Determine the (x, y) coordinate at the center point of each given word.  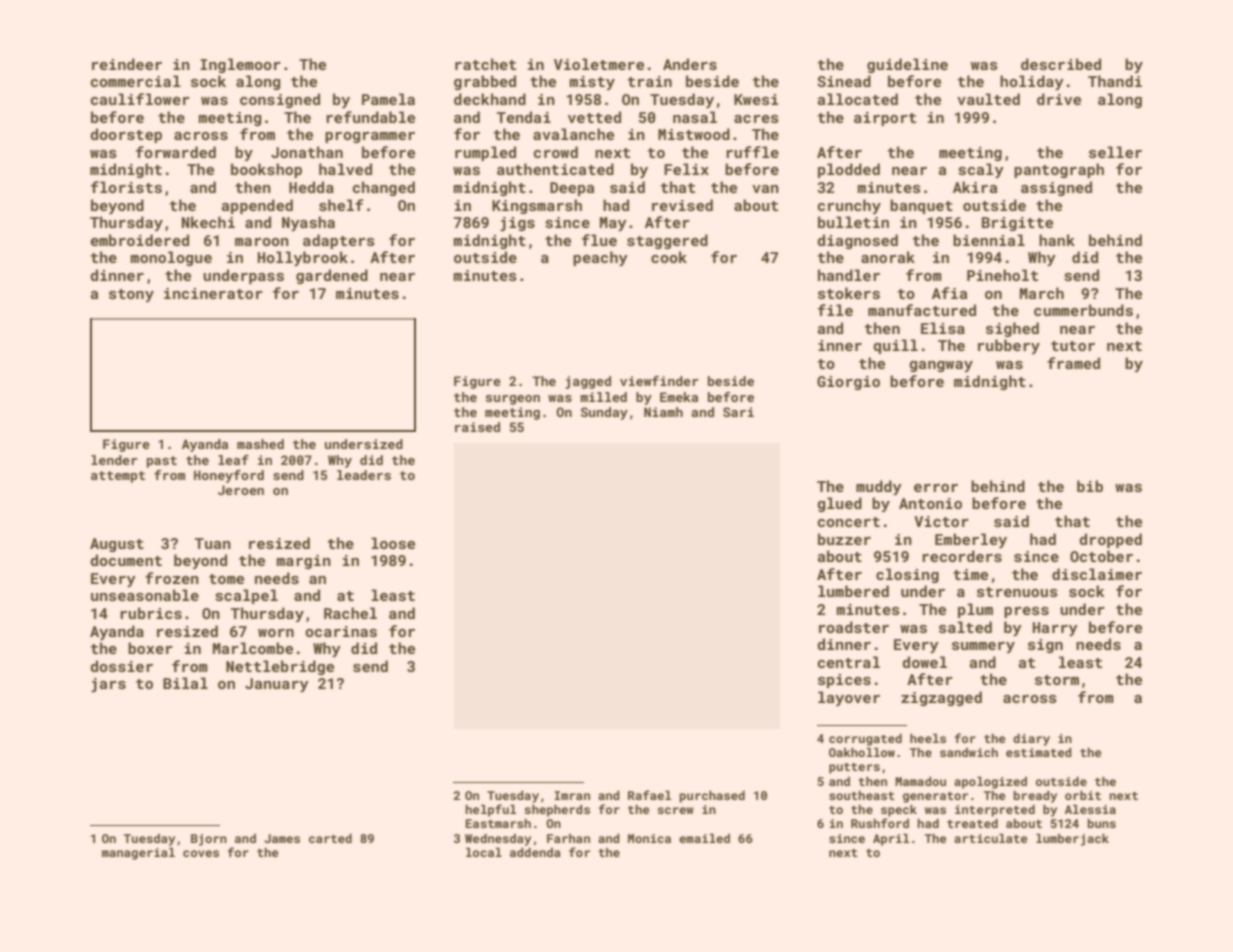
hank (1057, 240)
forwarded (176, 152)
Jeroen (241, 490)
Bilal (185, 683)
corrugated (865, 740)
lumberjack (1072, 839)
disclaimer (1097, 574)
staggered (667, 241)
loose (393, 543)
